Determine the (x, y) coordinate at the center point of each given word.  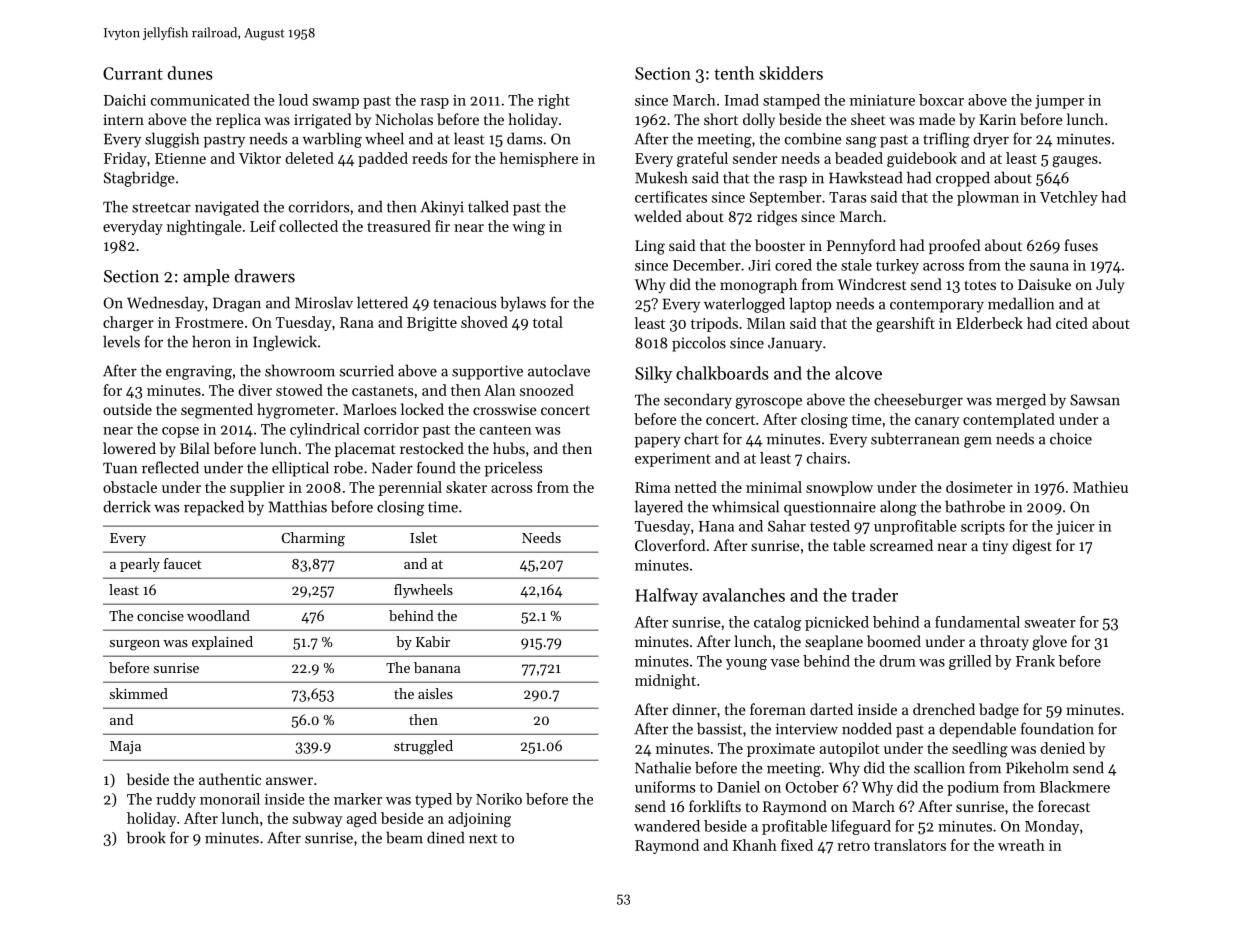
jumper (1059, 102)
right (554, 101)
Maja (125, 747)
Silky (653, 374)
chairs (826, 458)
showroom (300, 370)
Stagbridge (139, 179)
